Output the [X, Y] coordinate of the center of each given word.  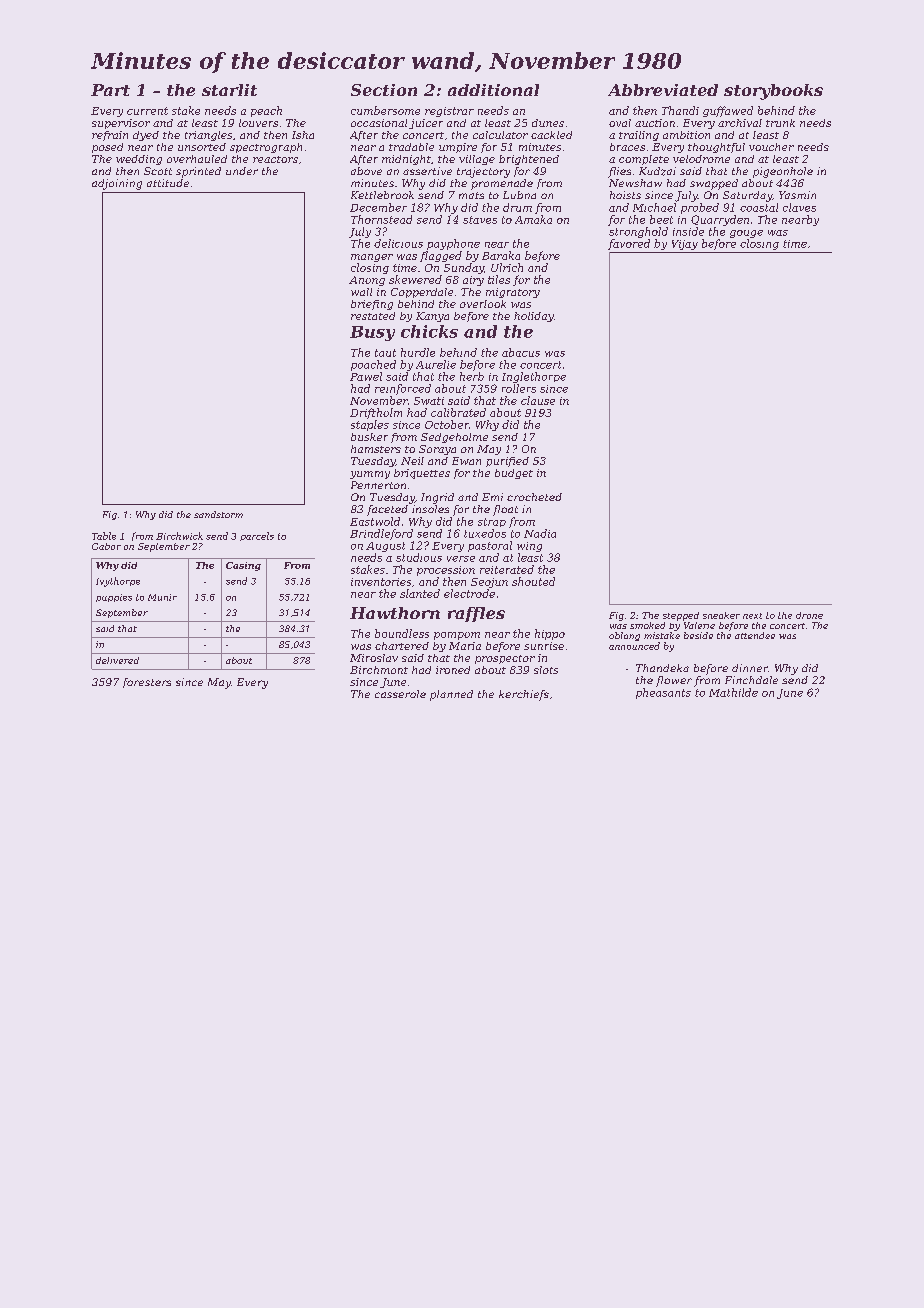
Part [110, 90]
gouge [746, 234]
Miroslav [374, 658]
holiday [534, 317]
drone [809, 615]
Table [104, 536]
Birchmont [379, 670]
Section [384, 90]
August [385, 547]
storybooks [773, 92]
